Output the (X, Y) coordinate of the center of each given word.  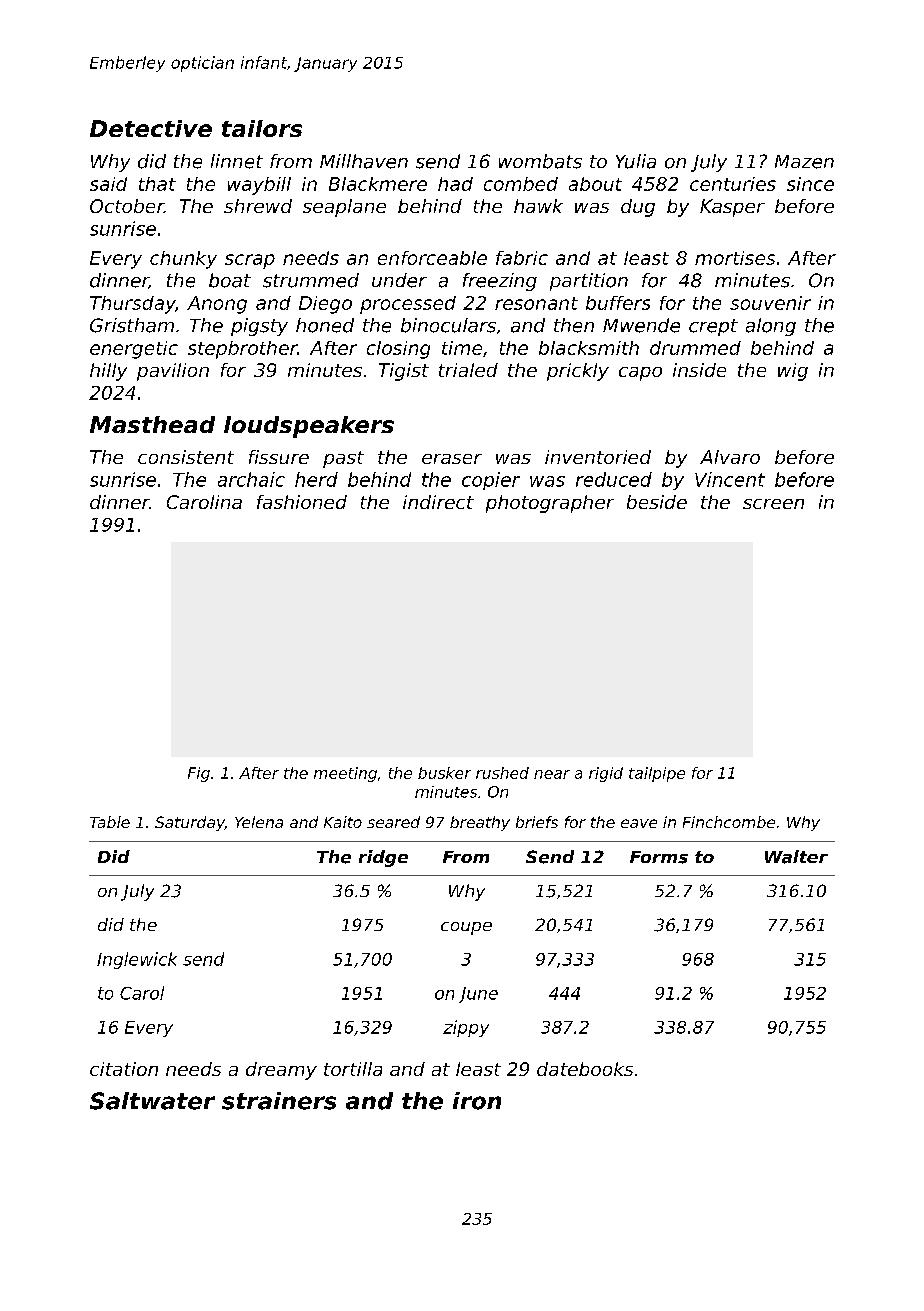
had (455, 184)
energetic (134, 350)
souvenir (770, 303)
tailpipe (657, 774)
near (552, 774)
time (462, 348)
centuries (733, 184)
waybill (259, 186)
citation (124, 1069)
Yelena (259, 822)
